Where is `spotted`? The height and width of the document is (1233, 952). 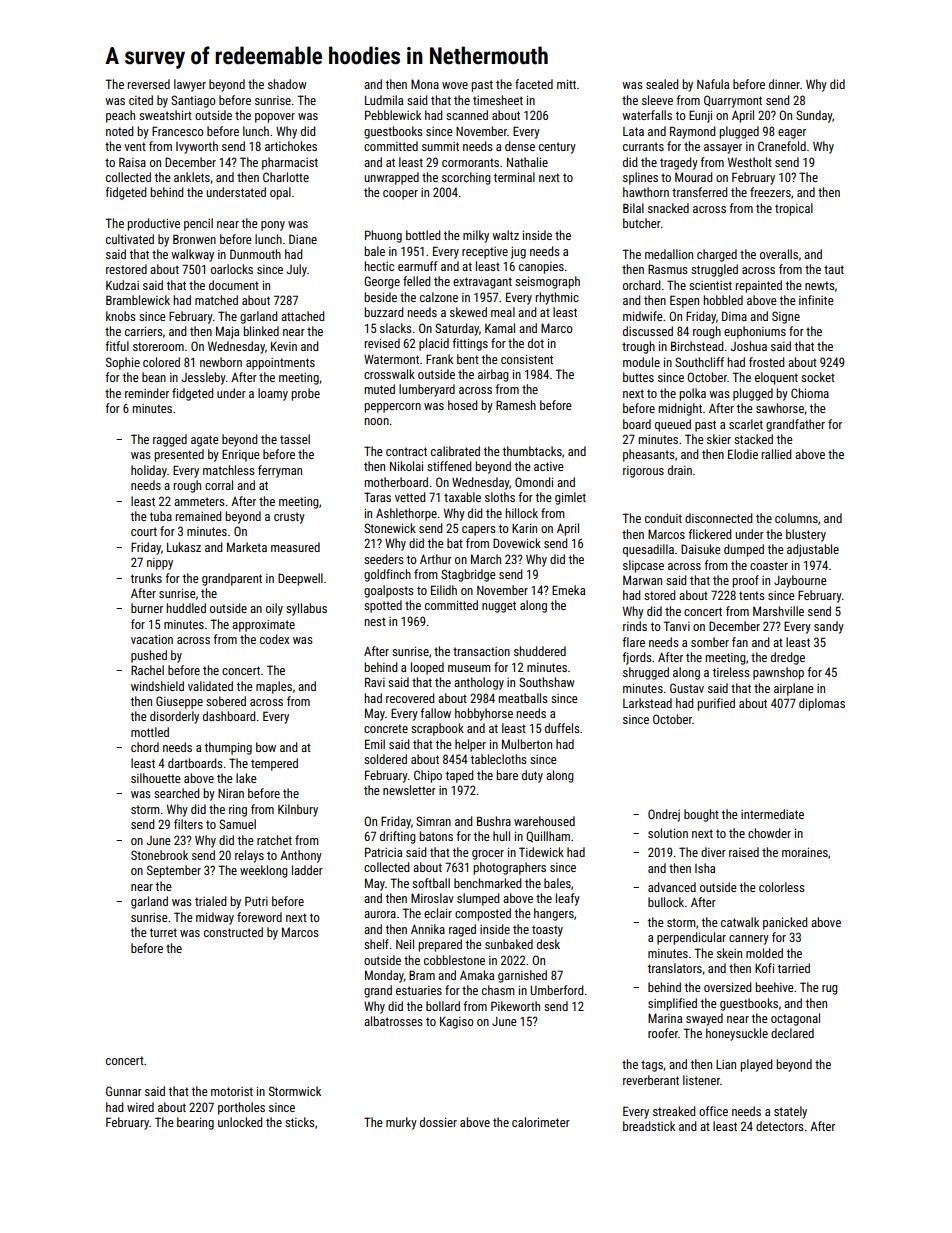 spotted is located at coordinates (383, 606).
